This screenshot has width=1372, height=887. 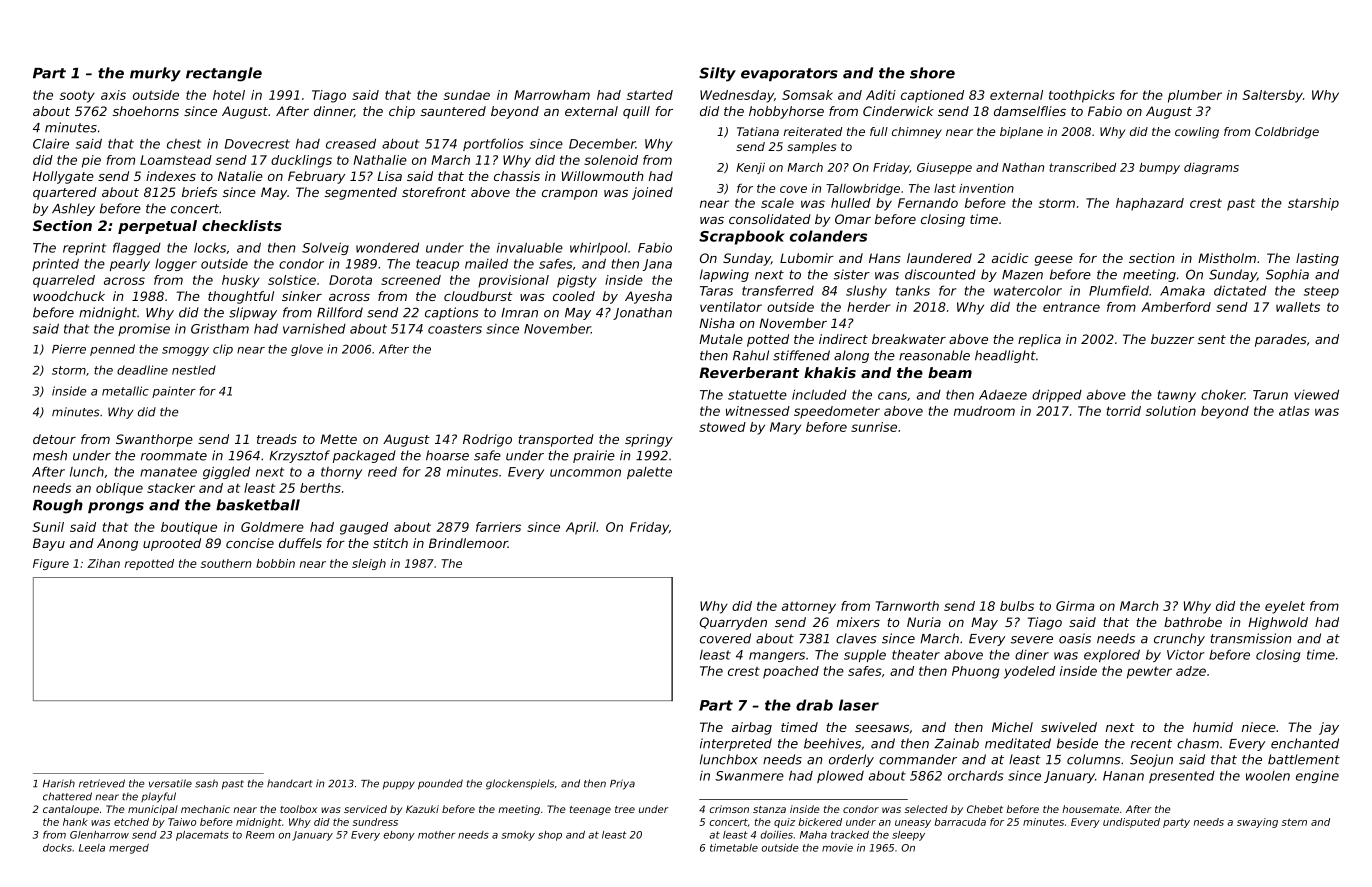 What do you see at coordinates (487, 440) in the screenshot?
I see `Rodrigo` at bounding box center [487, 440].
